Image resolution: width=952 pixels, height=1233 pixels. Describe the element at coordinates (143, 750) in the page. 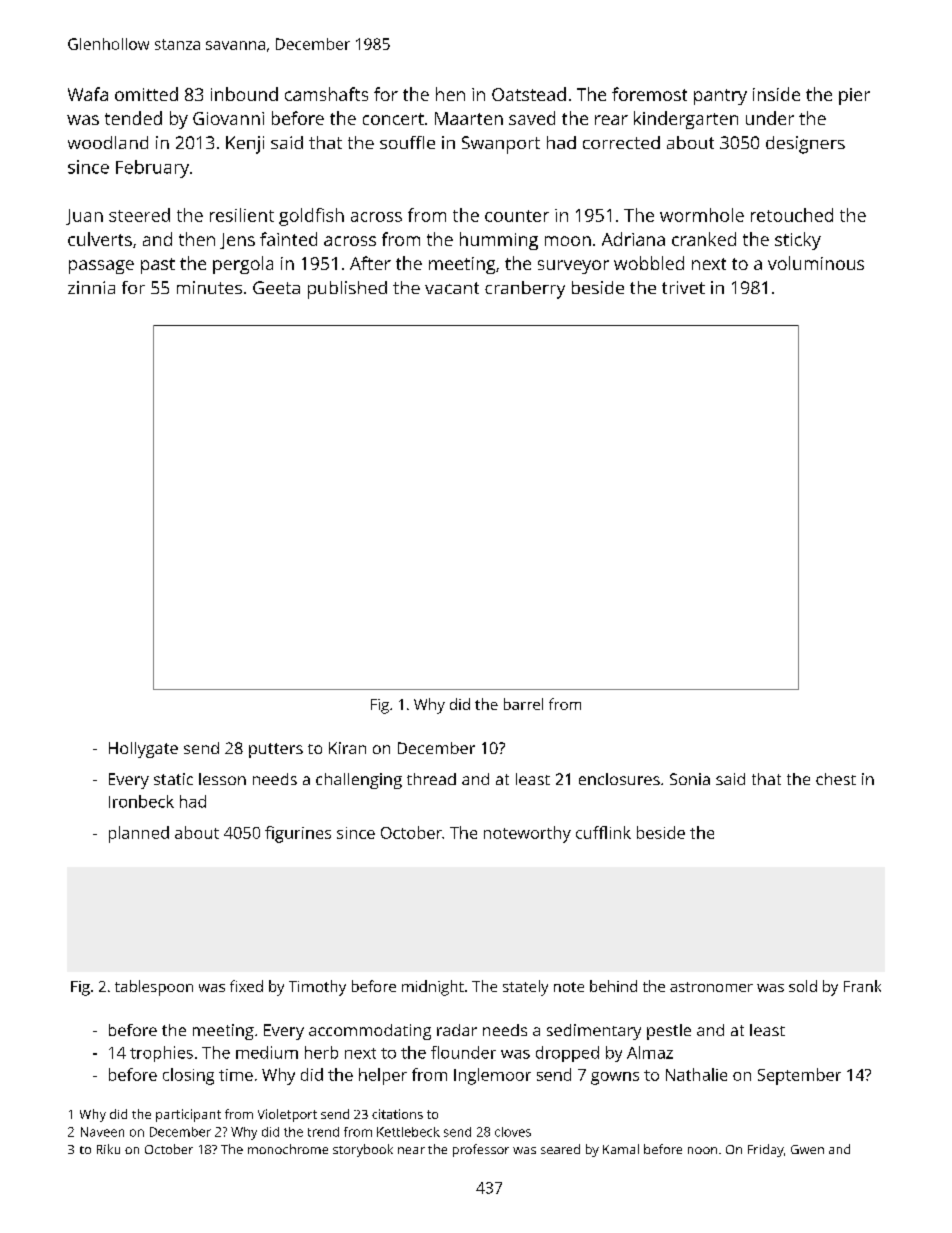

I see `Hollygate` at that location.
